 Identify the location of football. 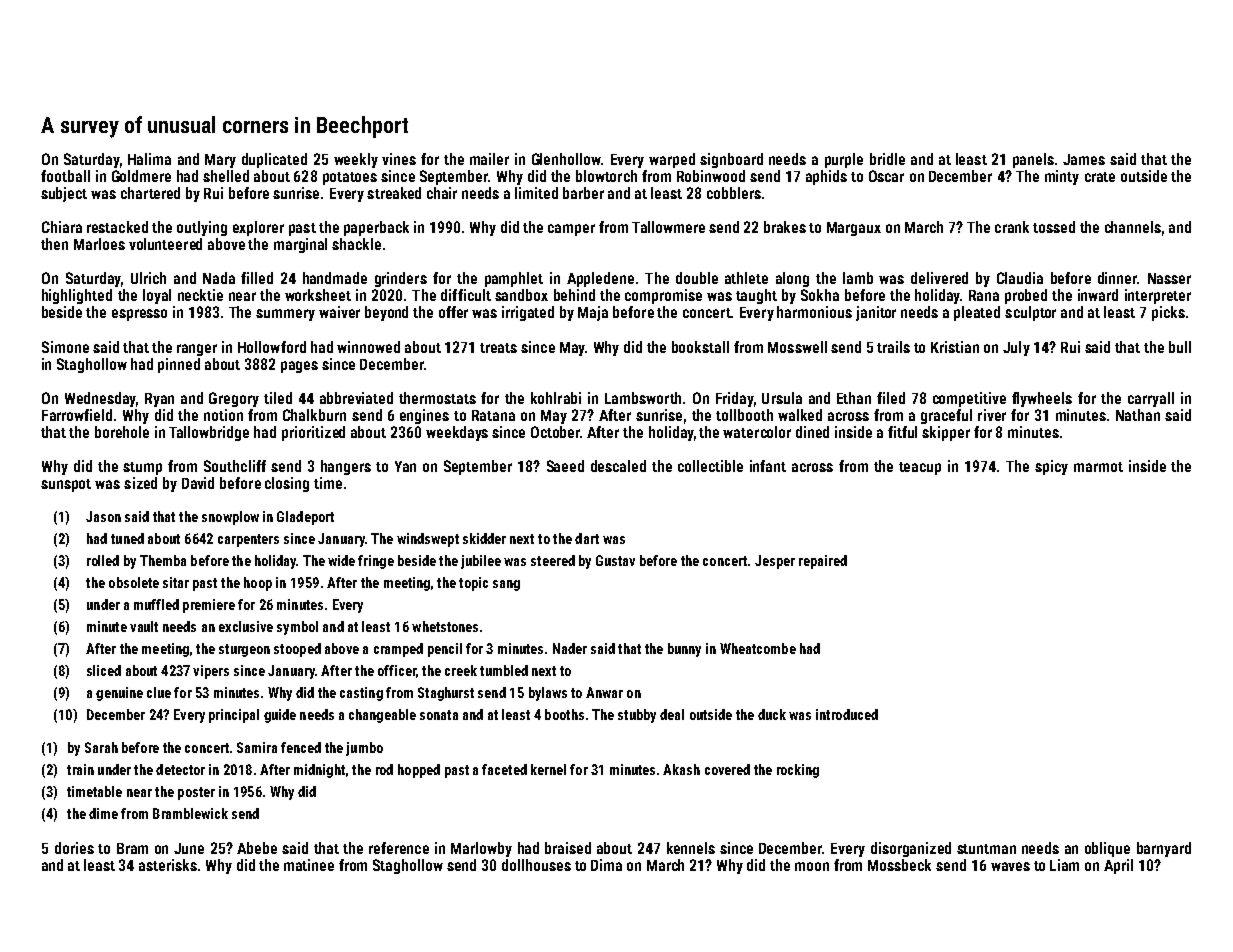
(65, 176).
